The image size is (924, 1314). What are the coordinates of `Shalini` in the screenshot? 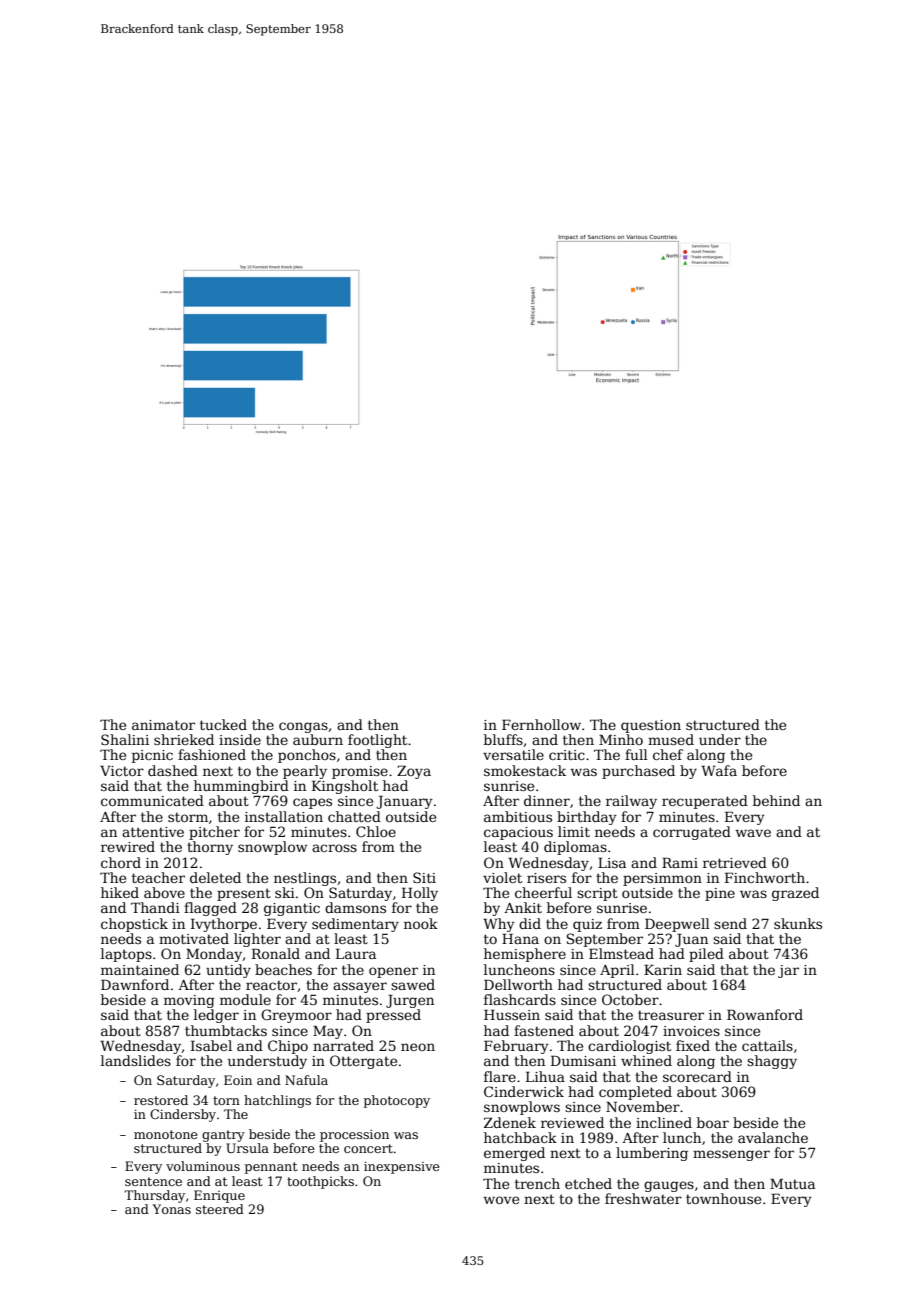 It's located at (125, 739).
